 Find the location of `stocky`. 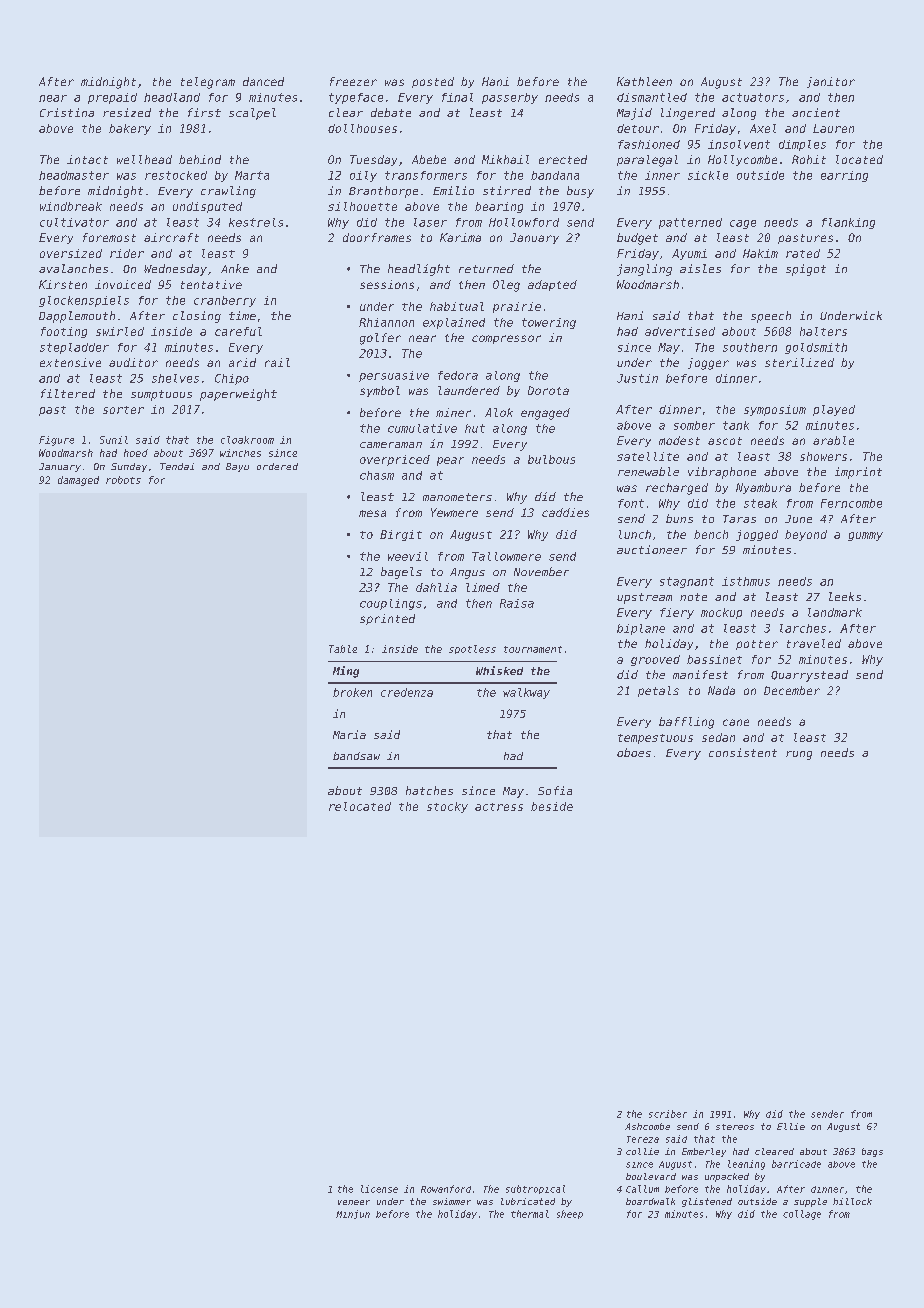

stocky is located at coordinates (447, 807).
